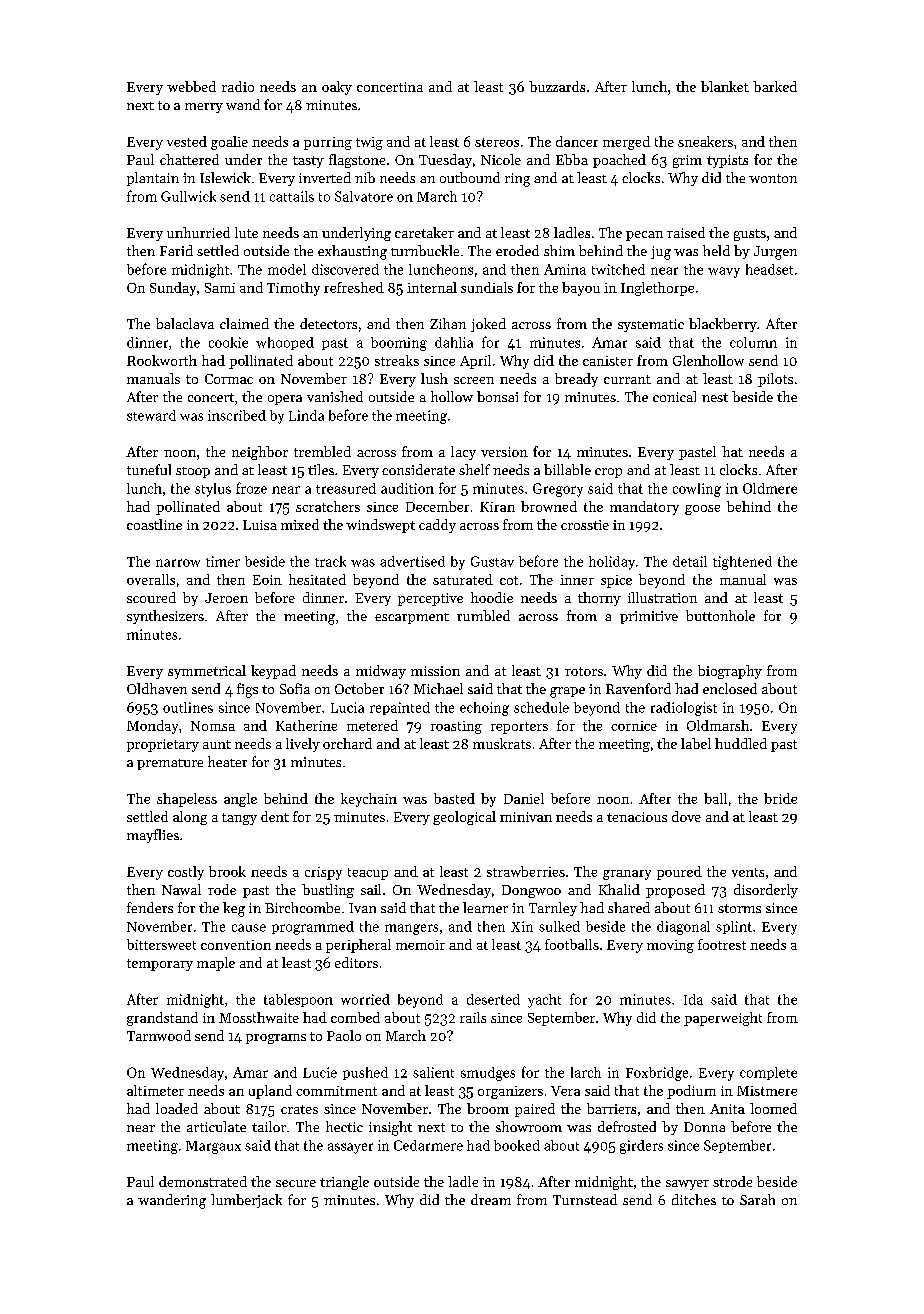  Describe the element at coordinates (626, 143) in the document. I see `merged` at that location.
